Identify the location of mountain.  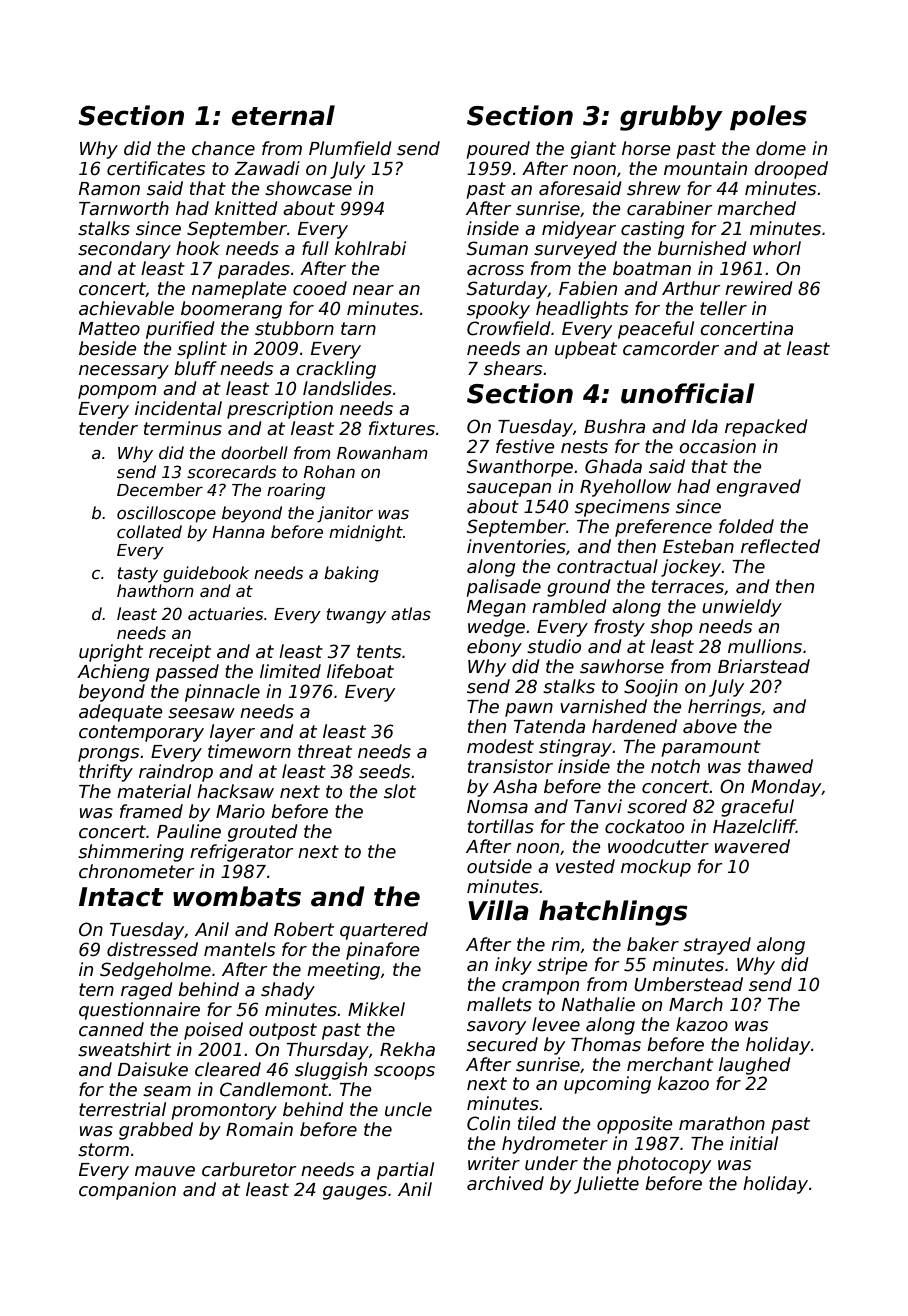
(705, 168).
